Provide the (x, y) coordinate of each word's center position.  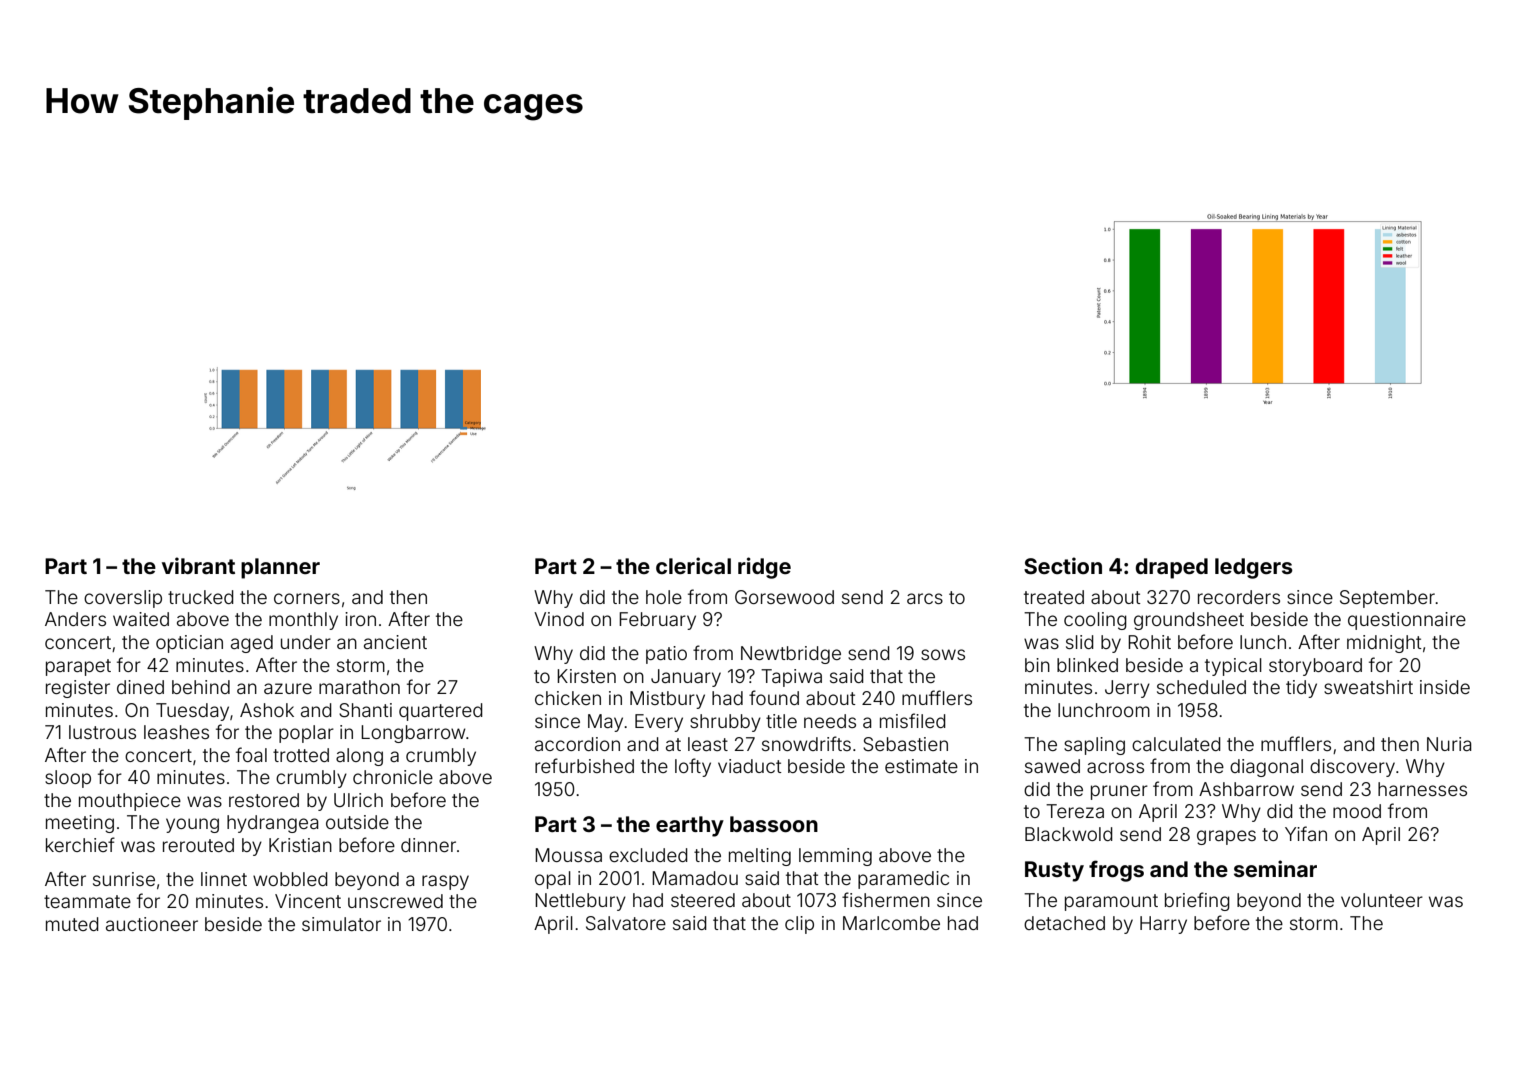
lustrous (102, 732)
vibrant (198, 565)
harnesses (1422, 789)
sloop (68, 779)
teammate (87, 901)
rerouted (198, 845)
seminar (1275, 868)
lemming (835, 857)
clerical (693, 565)
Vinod (559, 619)
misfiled (913, 720)
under (306, 642)
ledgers (1254, 568)
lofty (693, 767)
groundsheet (1189, 621)
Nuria (1449, 744)
